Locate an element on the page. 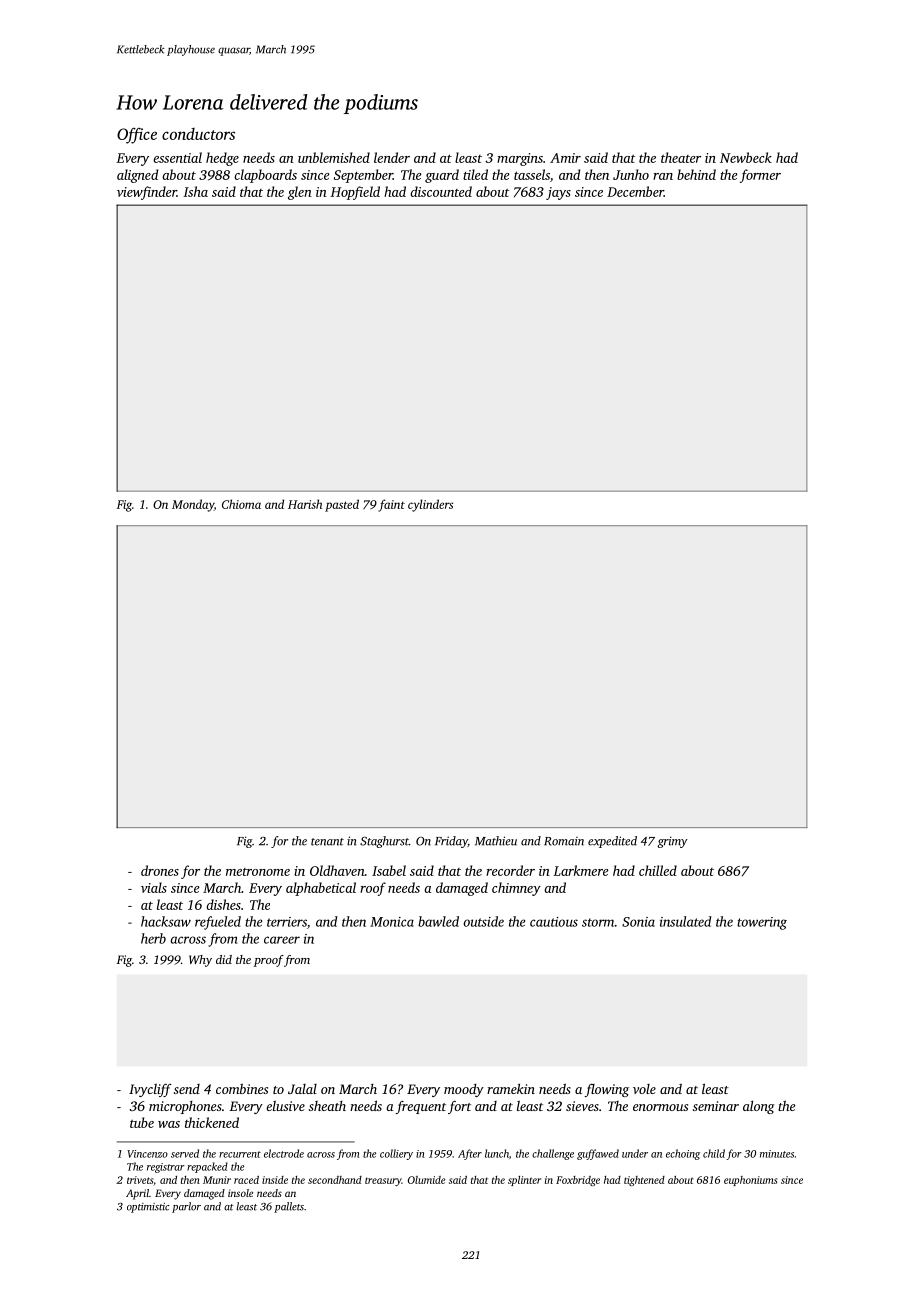 This image has width=924, height=1308. optimistic is located at coordinates (148, 1208).
